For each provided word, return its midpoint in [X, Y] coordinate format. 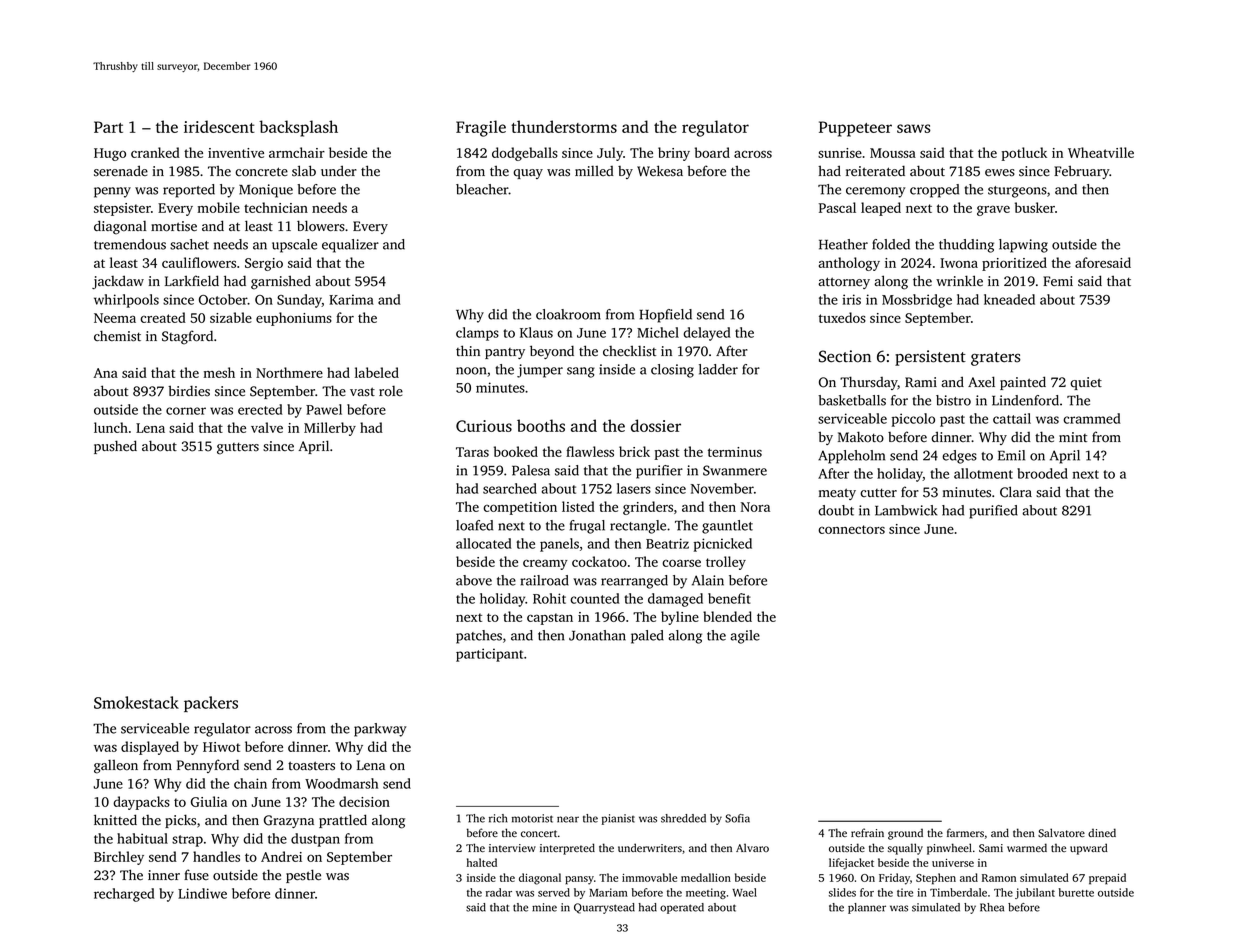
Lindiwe [202, 893]
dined [1102, 832]
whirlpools [126, 301]
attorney [844, 283]
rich [498, 818]
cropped [934, 191]
